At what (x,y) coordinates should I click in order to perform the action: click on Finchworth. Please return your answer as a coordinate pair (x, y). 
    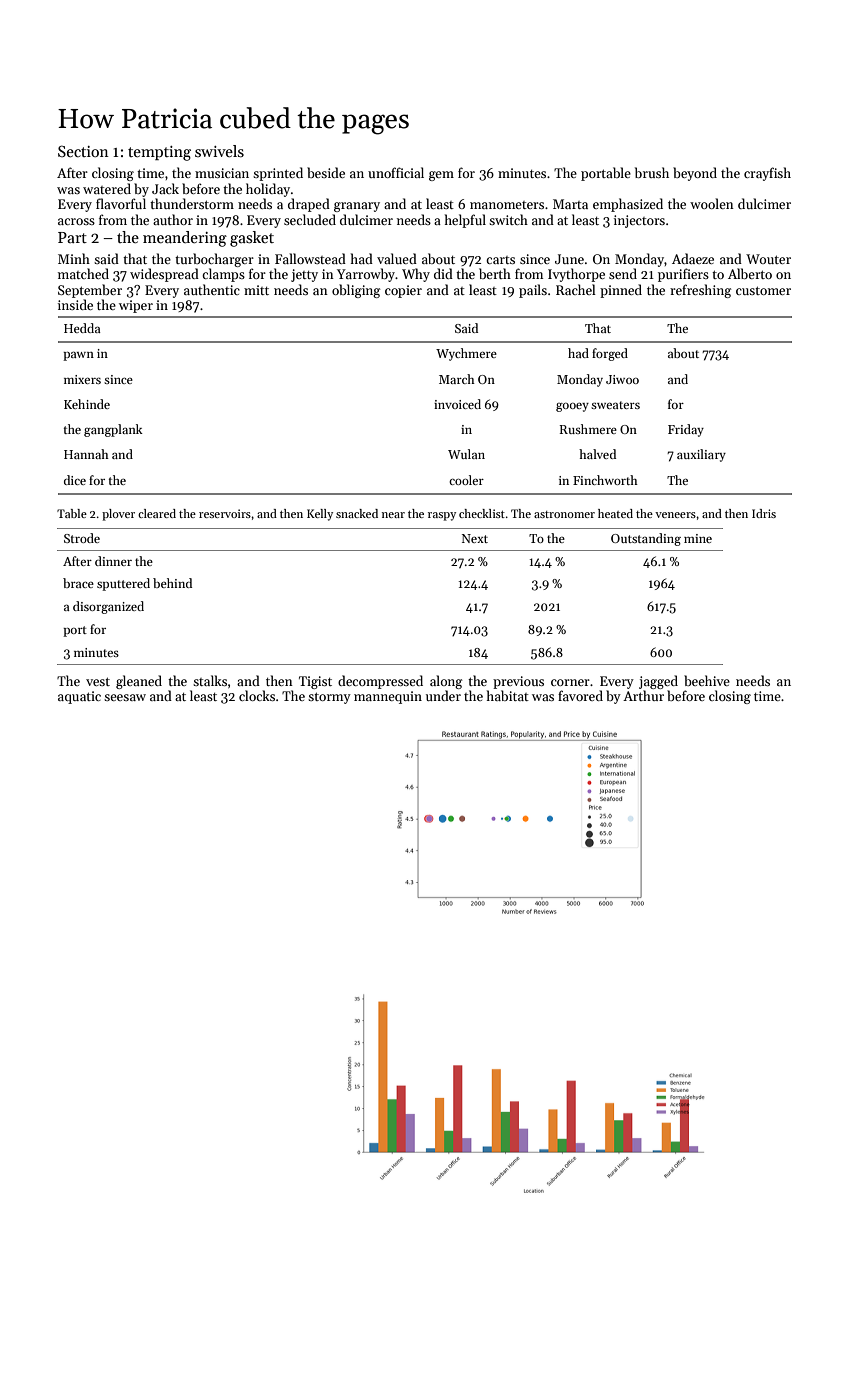
    Looking at the image, I should click on (605, 480).
